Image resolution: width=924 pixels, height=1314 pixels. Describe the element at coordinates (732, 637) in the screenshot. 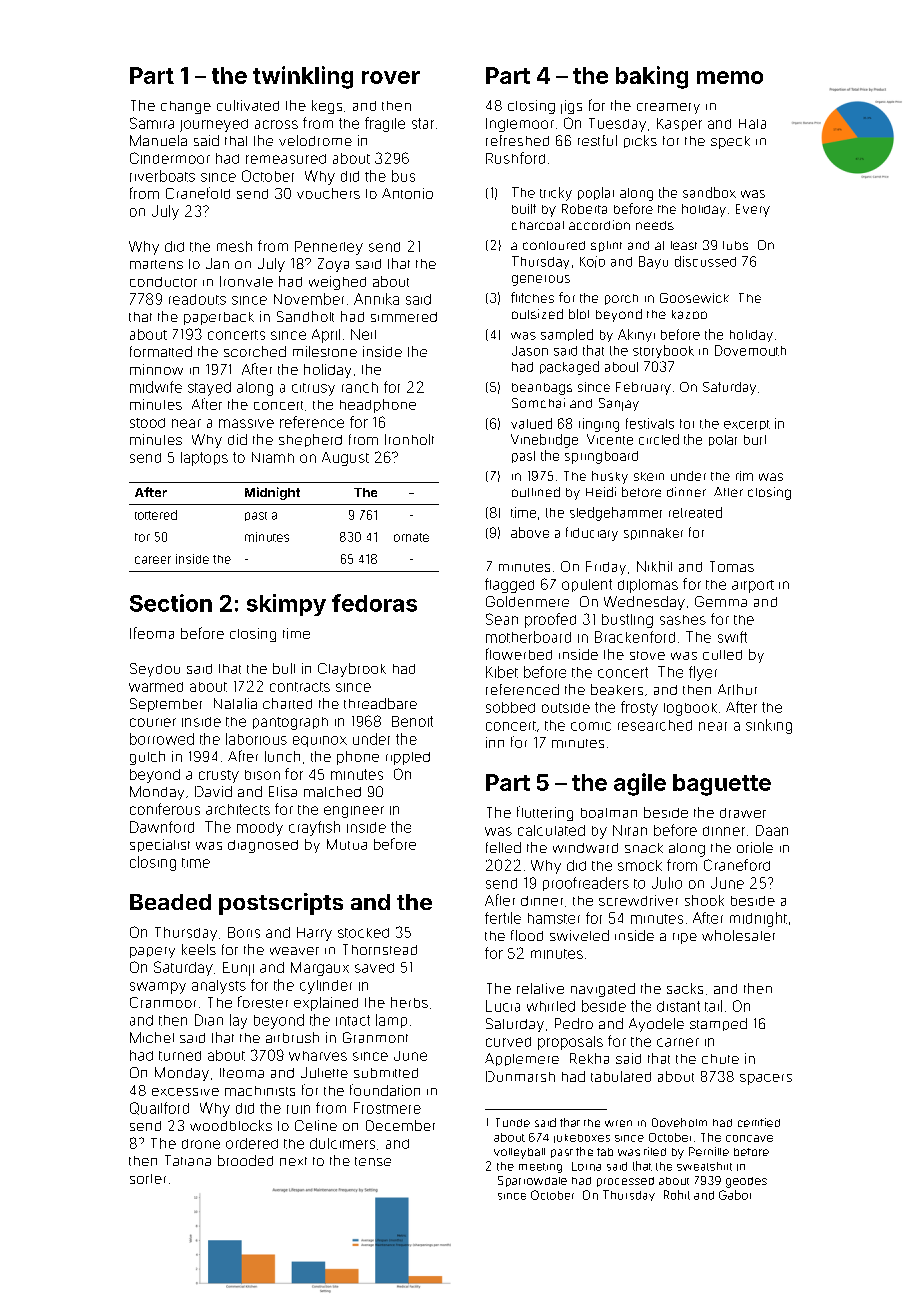

I see `swift` at that location.
